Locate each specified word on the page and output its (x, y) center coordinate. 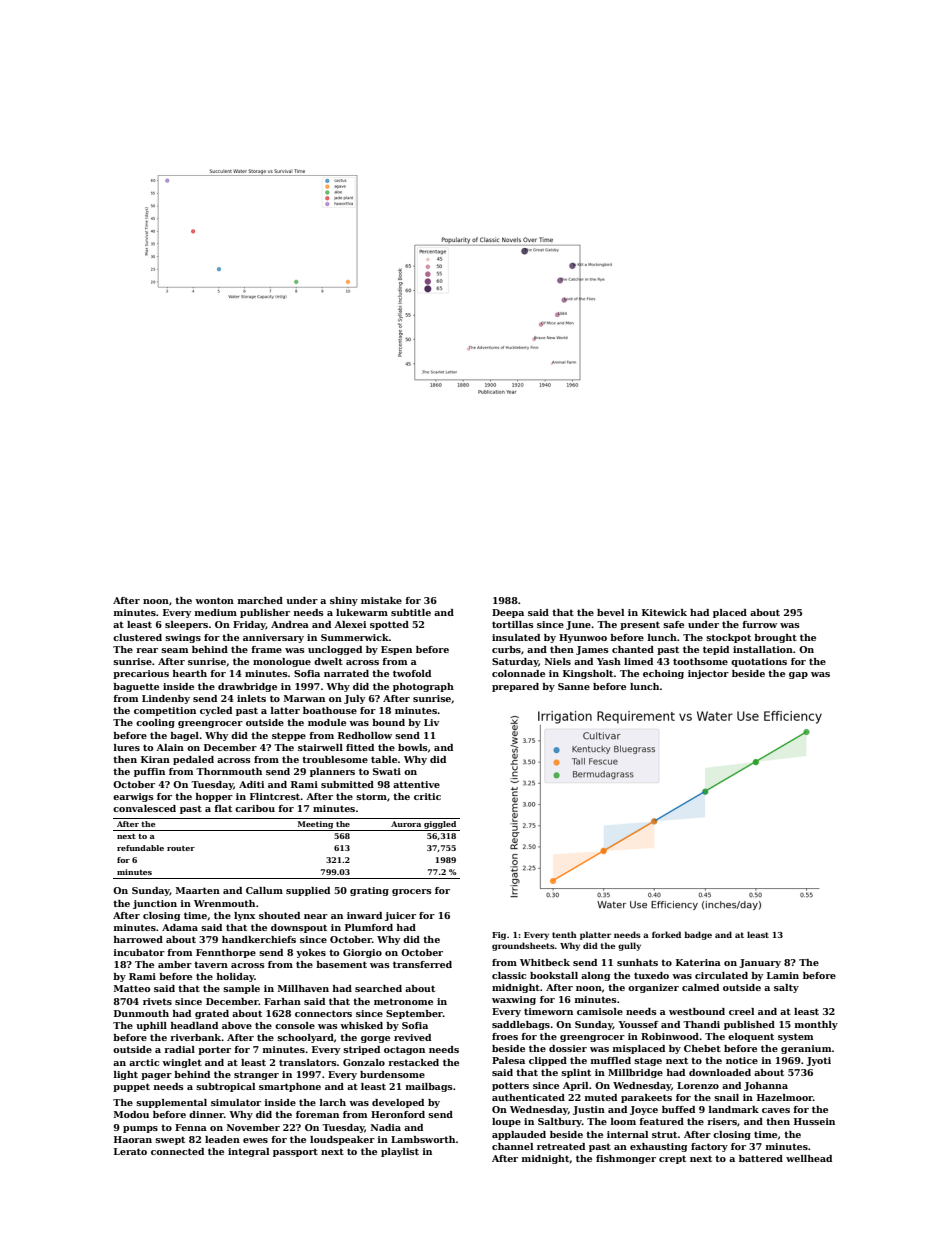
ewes (255, 1140)
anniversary (273, 638)
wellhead (809, 1158)
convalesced (144, 808)
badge (698, 935)
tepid (716, 650)
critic (427, 796)
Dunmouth (141, 1013)
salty (786, 988)
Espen (396, 650)
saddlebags (521, 1025)
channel (512, 1146)
